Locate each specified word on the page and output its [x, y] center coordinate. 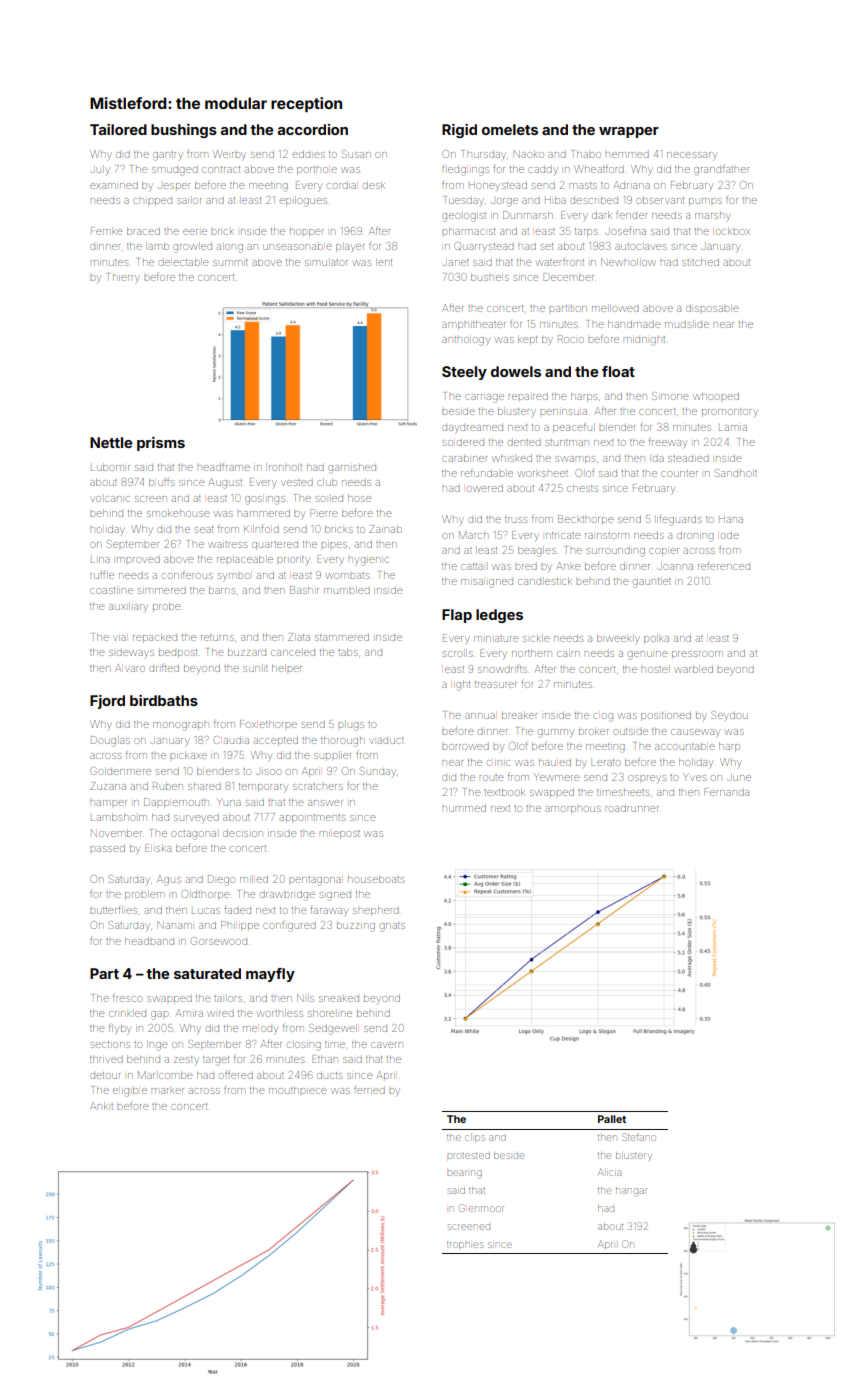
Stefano [638, 1137]
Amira [189, 1013]
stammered [342, 637]
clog [603, 717]
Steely [464, 373]
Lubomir [110, 467]
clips [475, 1139]
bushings [184, 131]
